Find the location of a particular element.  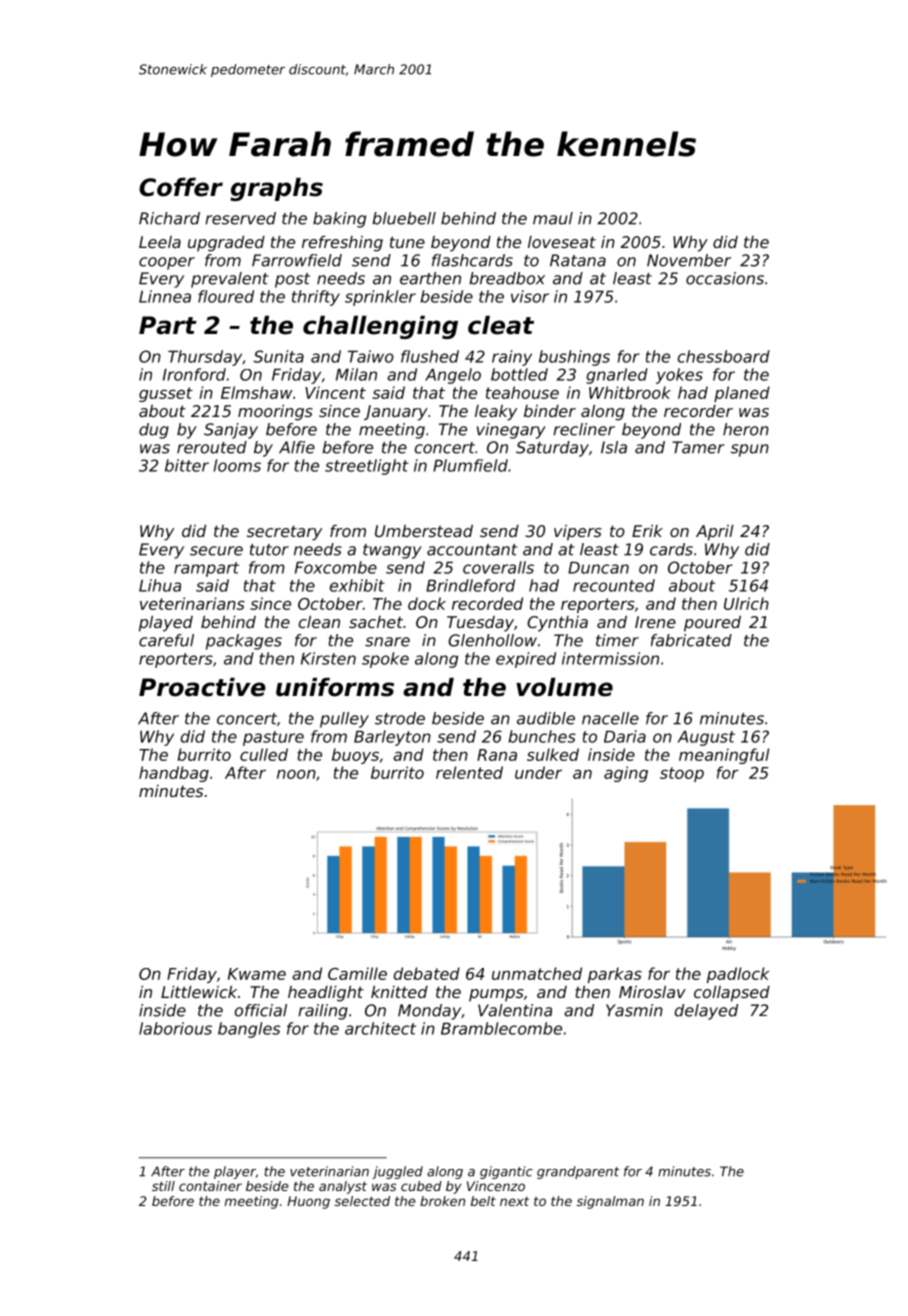

secure is located at coordinates (216, 551).
